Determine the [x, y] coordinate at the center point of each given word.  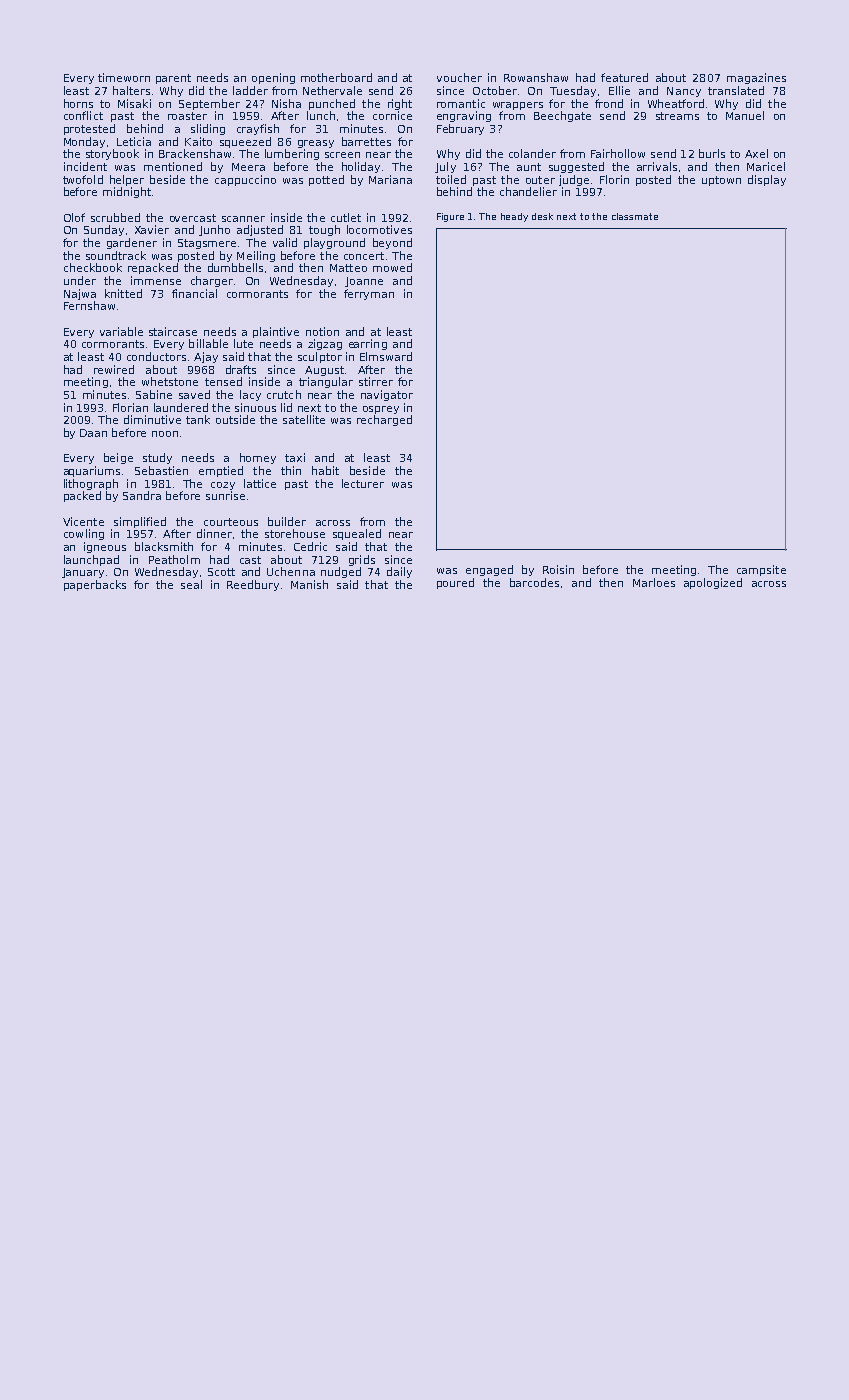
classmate [635, 216]
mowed [392, 267]
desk [542, 216]
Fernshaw [89, 305]
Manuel [745, 115]
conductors [156, 356]
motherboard [336, 77]
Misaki [134, 103]
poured [455, 583]
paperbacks [95, 585]
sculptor [320, 357]
